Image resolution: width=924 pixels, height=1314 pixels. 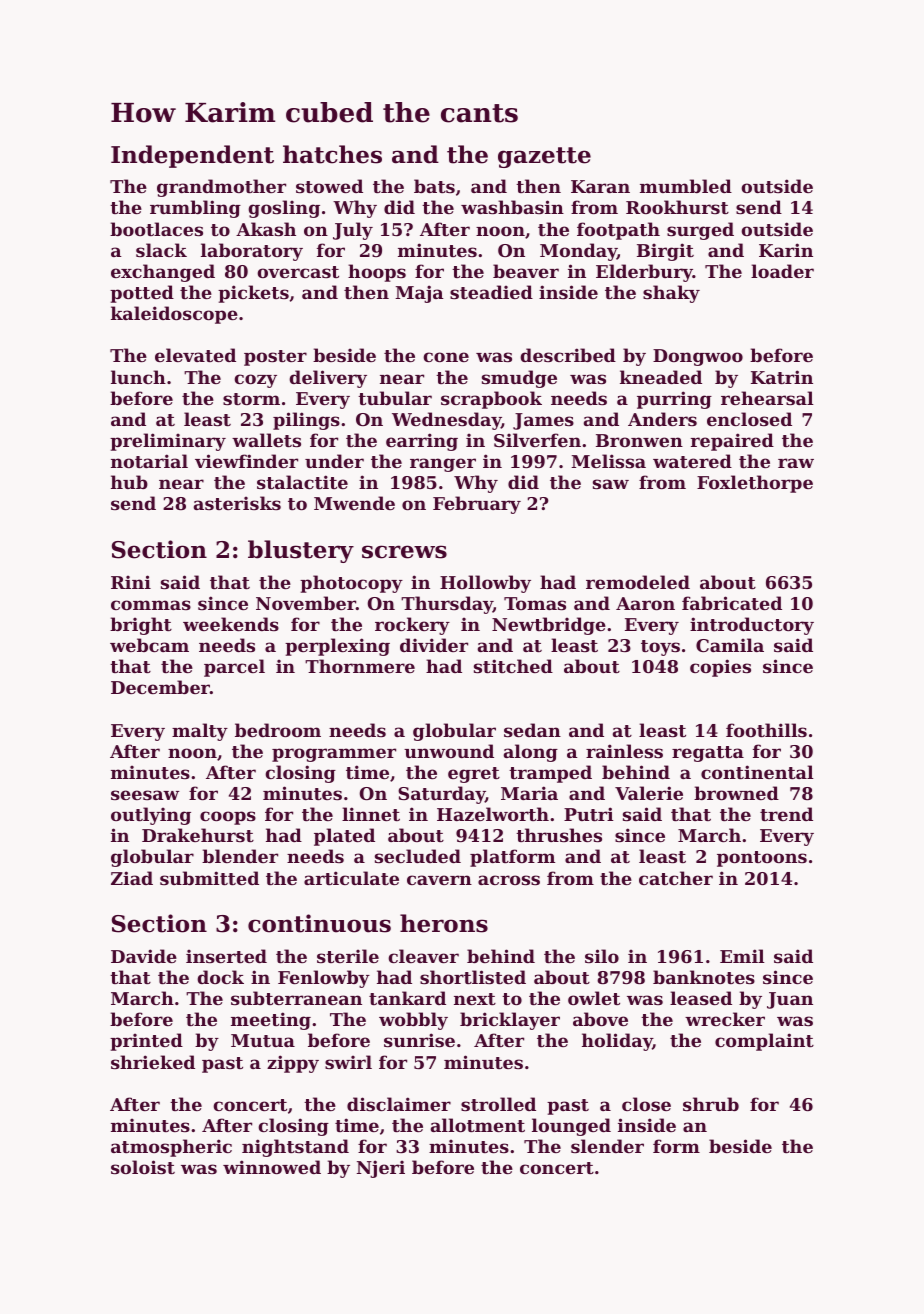 I want to click on Maja, so click(x=419, y=294).
